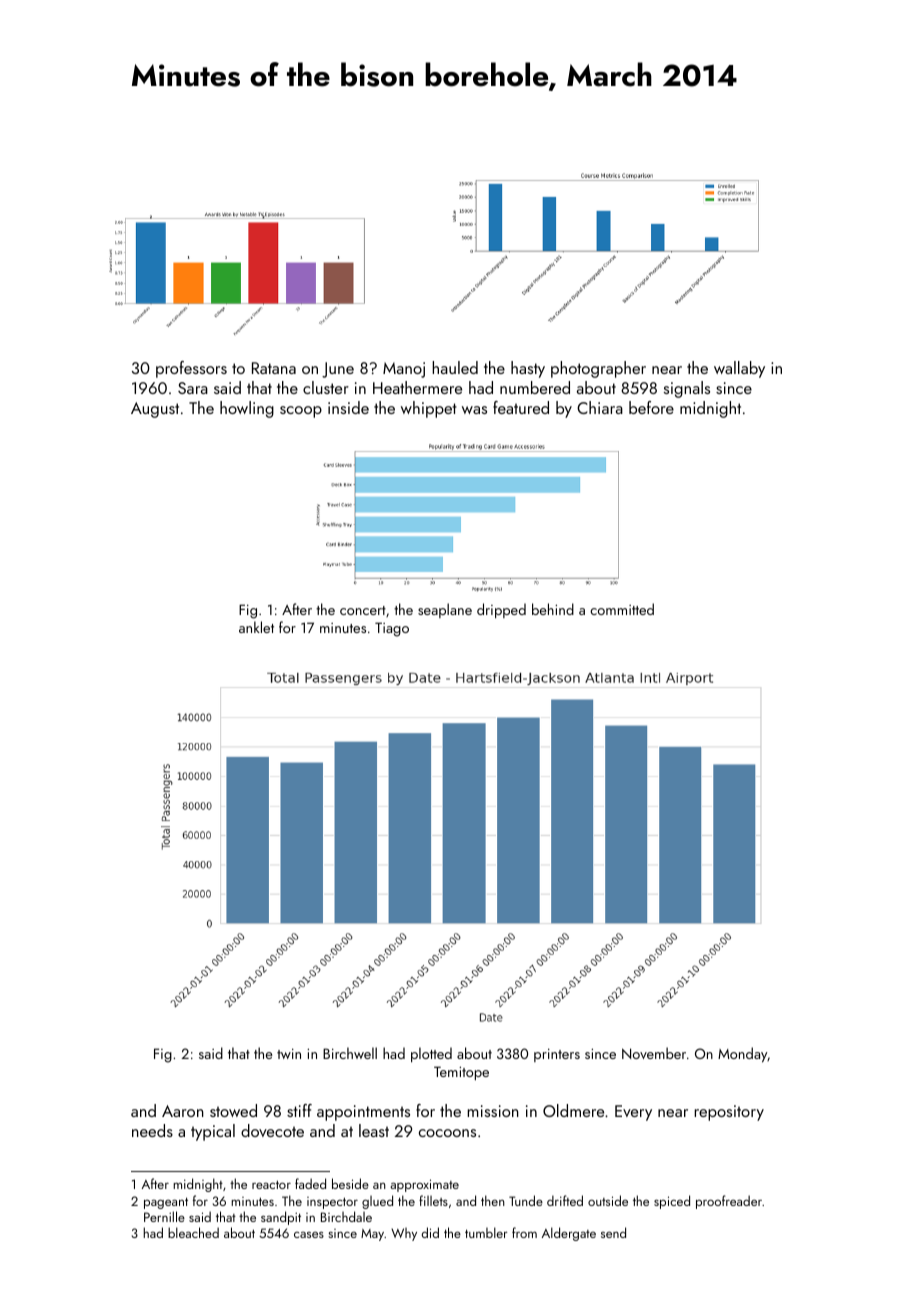  Describe the element at coordinates (557, 1055) in the screenshot. I see `printers` at that location.
